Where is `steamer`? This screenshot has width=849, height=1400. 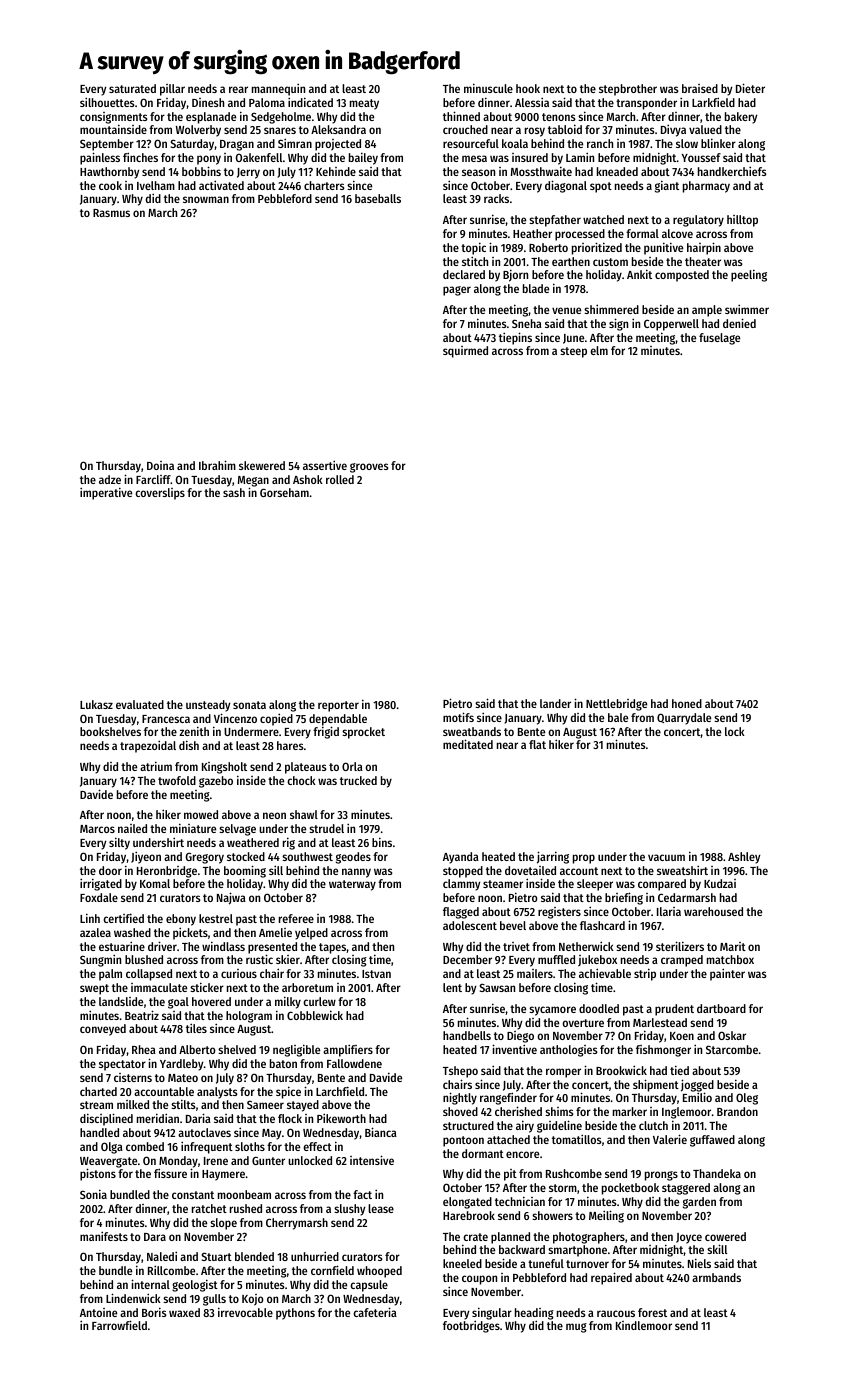
steamer is located at coordinates (503, 884).
